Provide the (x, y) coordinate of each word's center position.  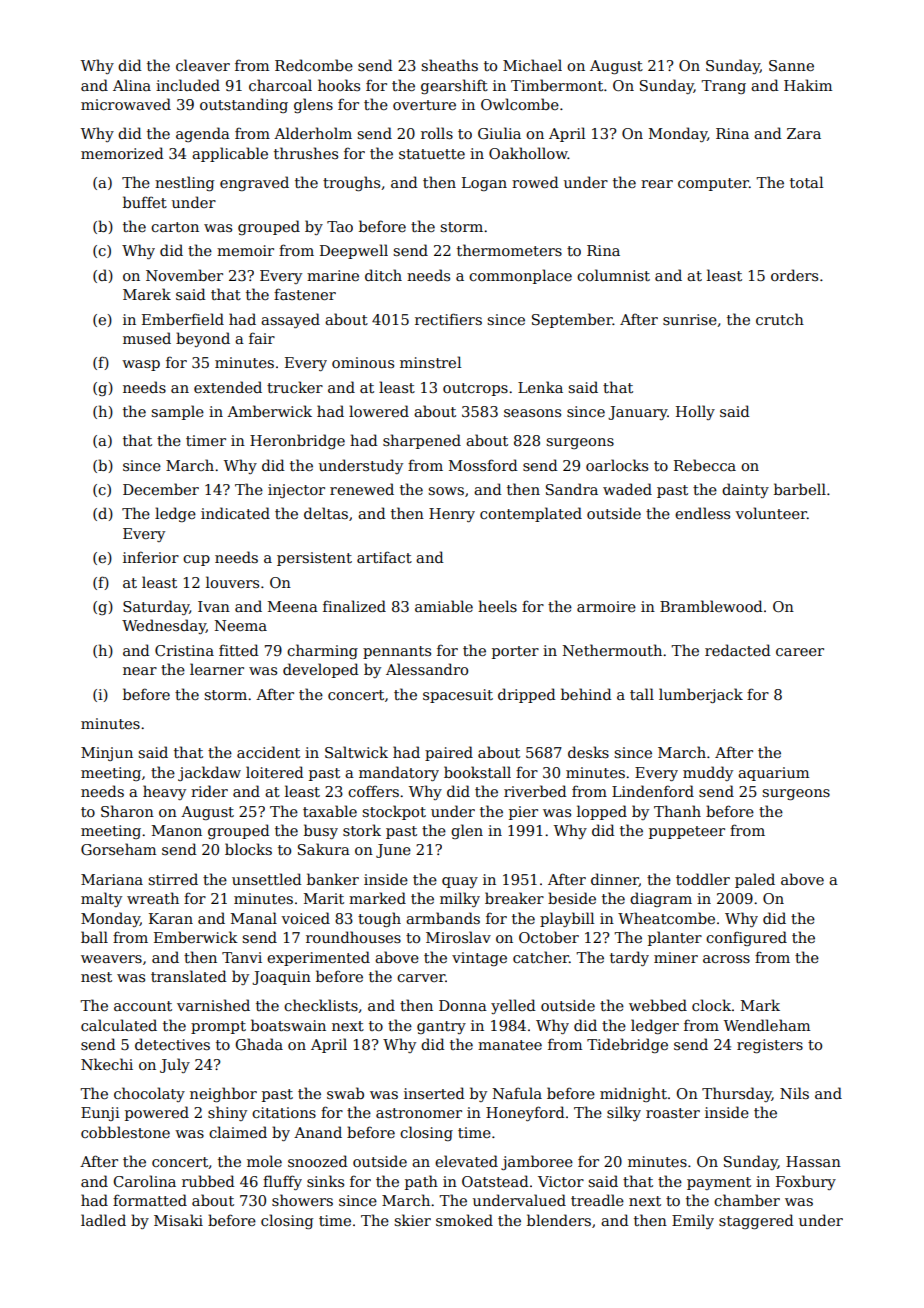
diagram (661, 899)
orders (794, 275)
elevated (466, 1161)
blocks (248, 849)
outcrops (475, 389)
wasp (141, 365)
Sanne (791, 65)
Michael (532, 65)
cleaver (203, 65)
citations (284, 1112)
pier (523, 813)
